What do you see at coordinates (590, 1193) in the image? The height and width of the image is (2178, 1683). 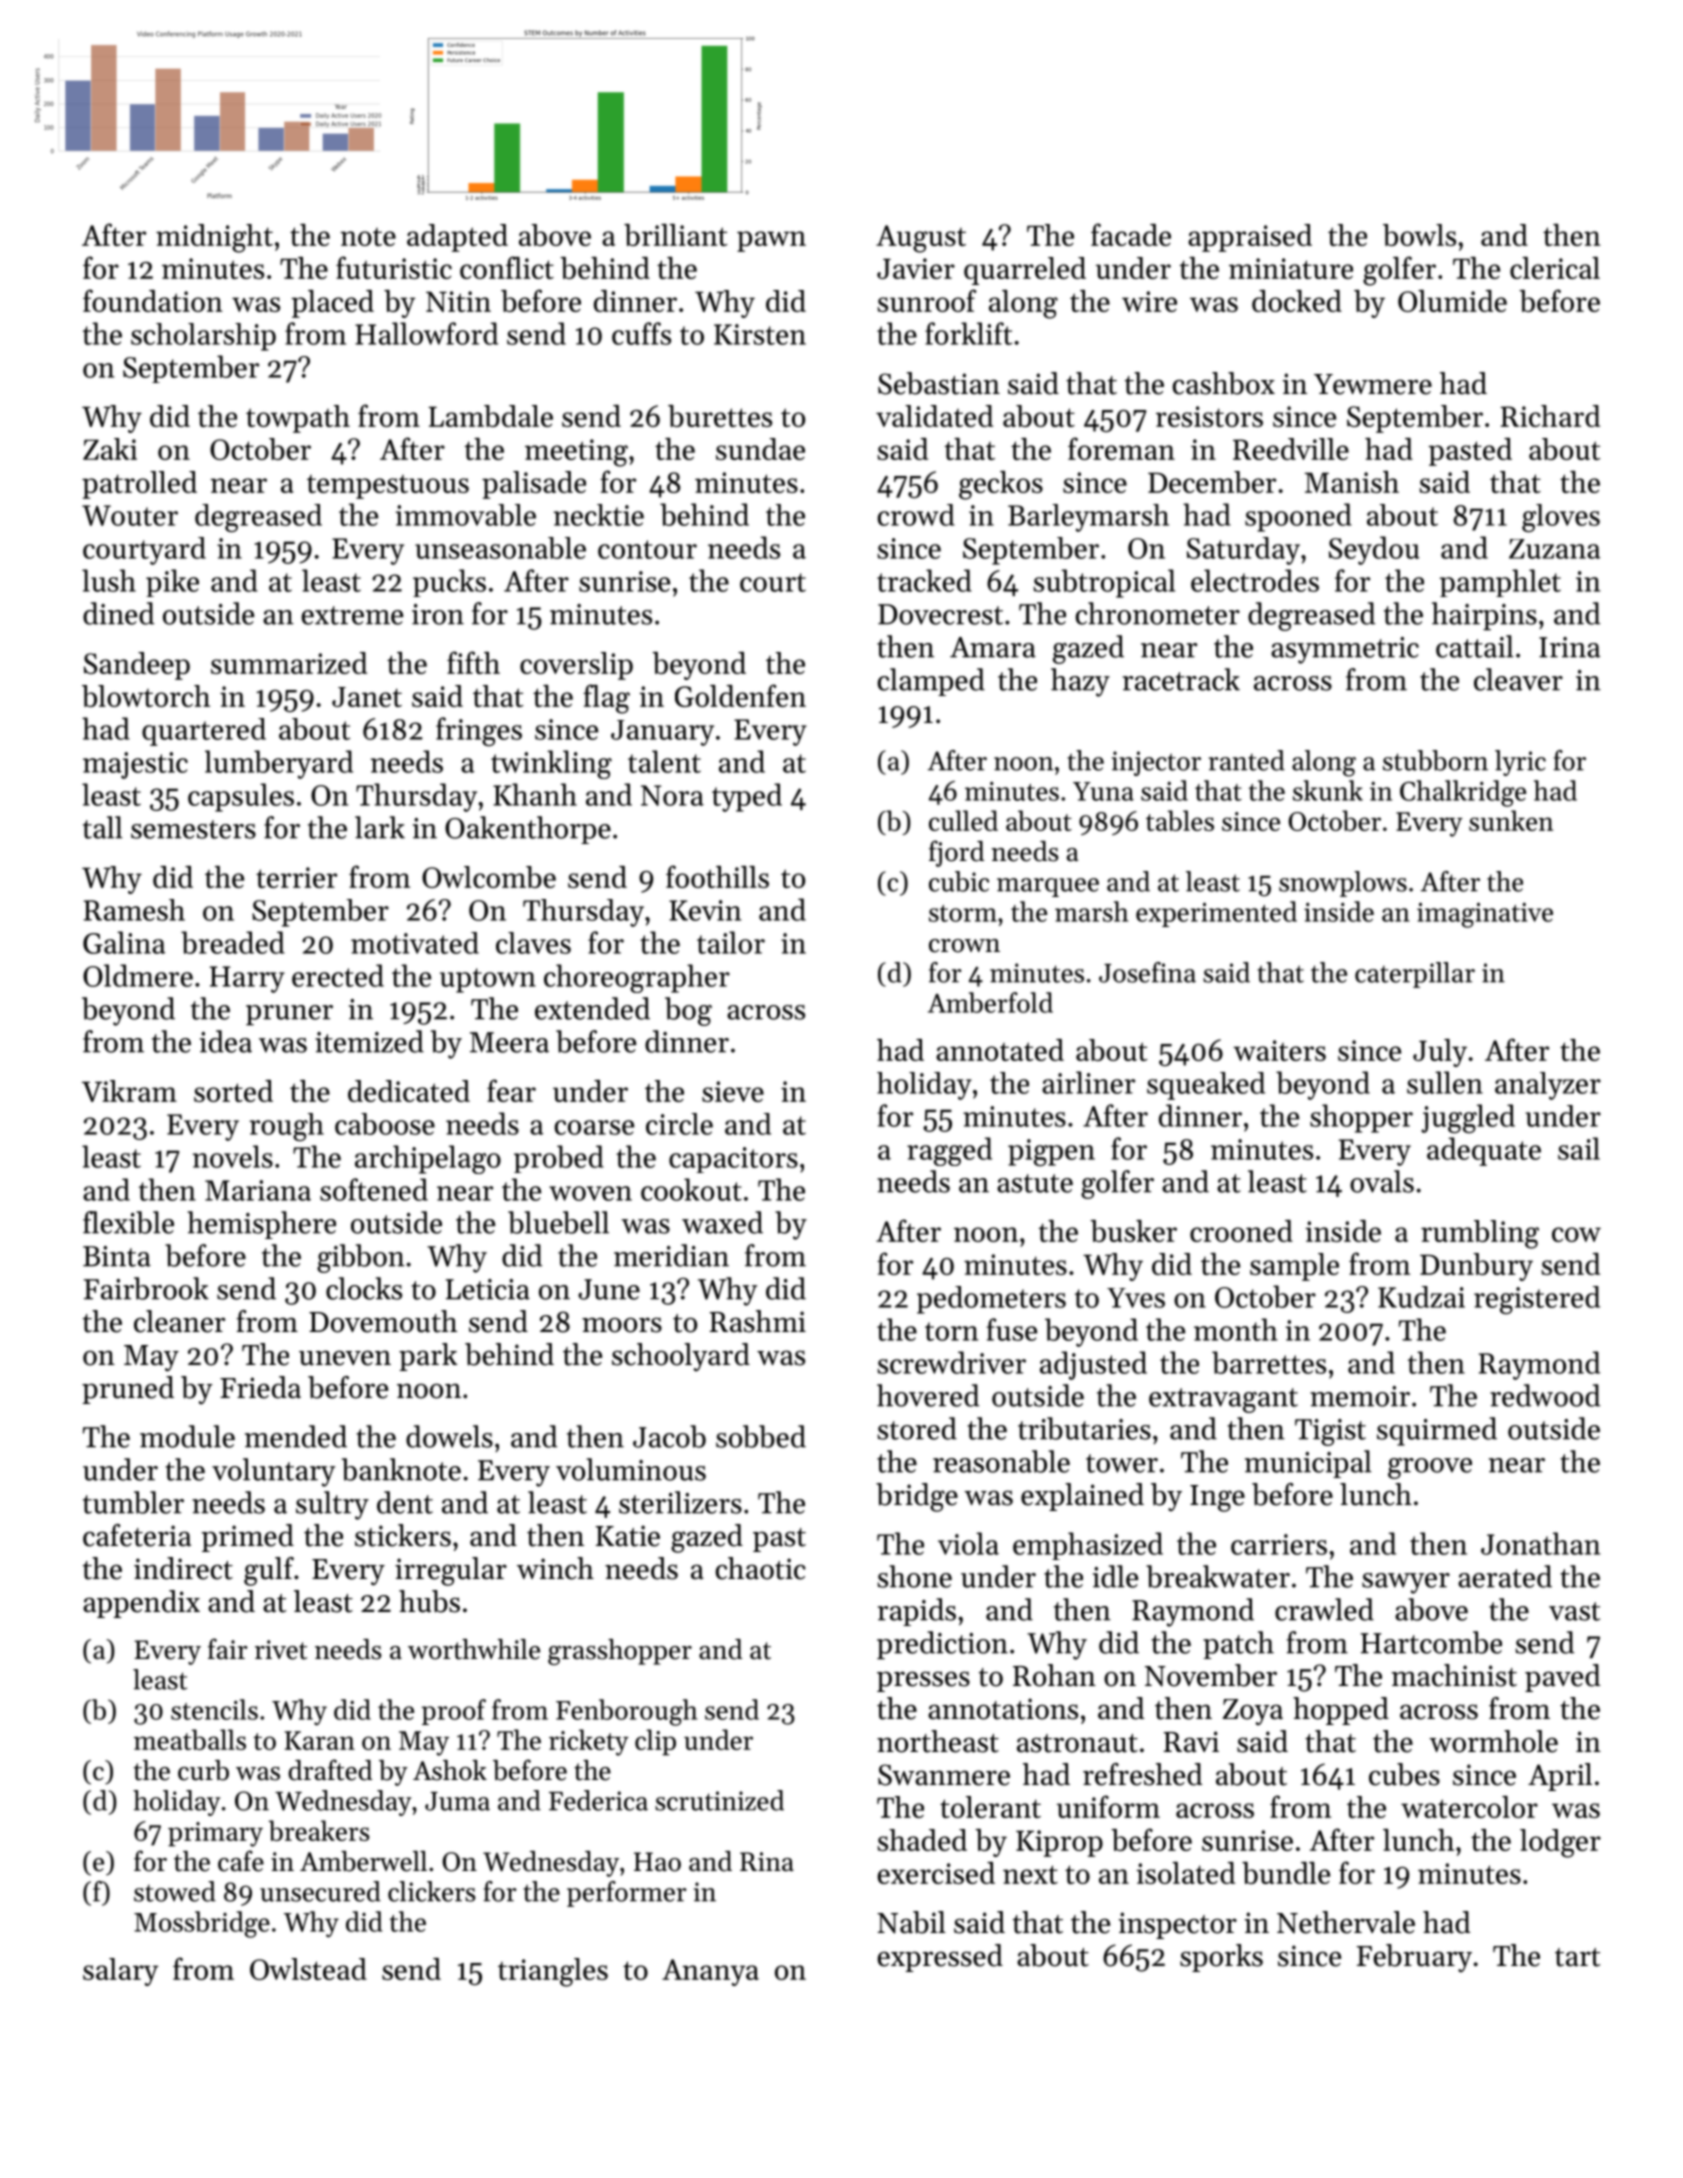 I see `woven` at bounding box center [590, 1193].
